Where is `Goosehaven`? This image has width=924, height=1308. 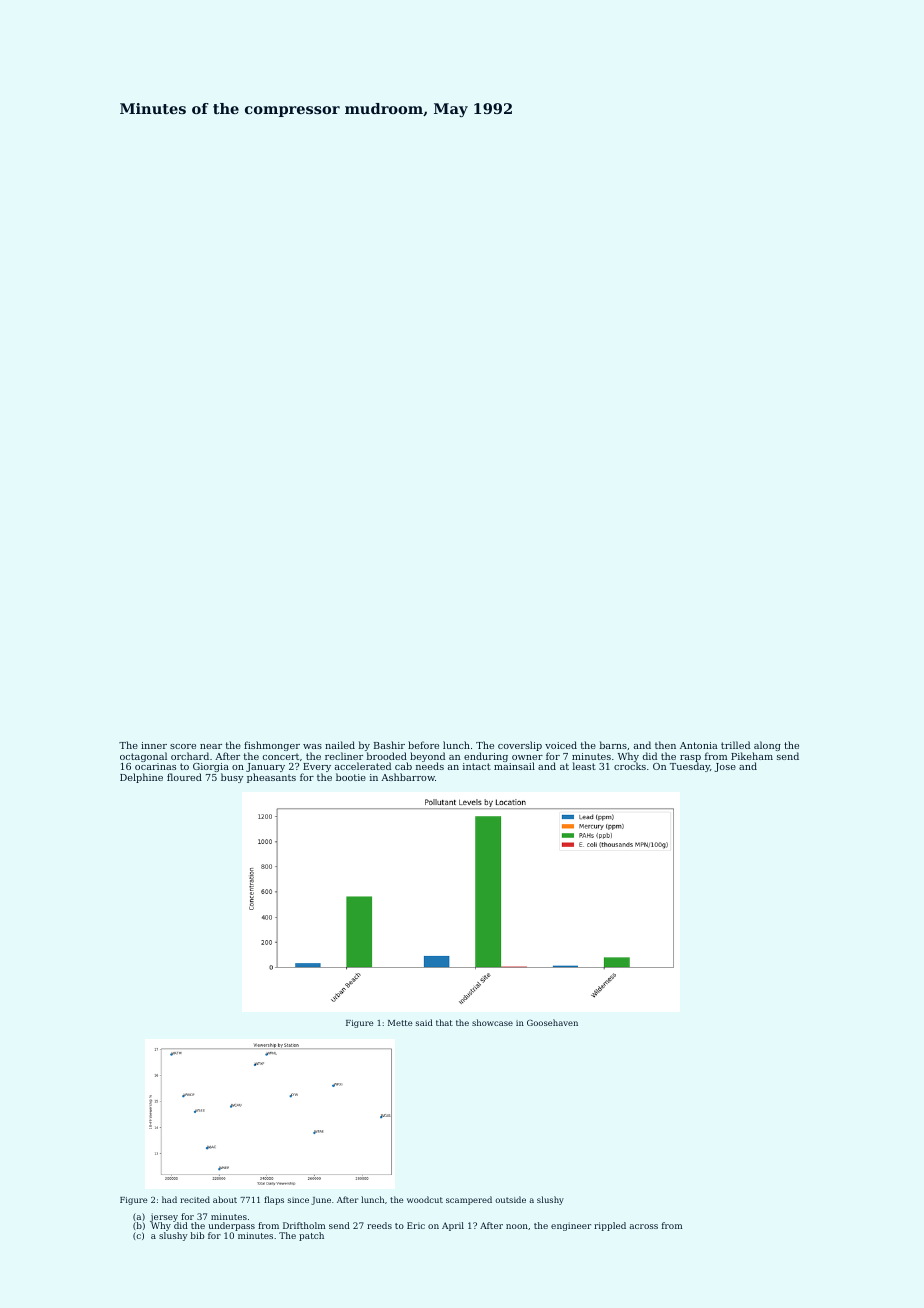 Goosehaven is located at coordinates (552, 1022).
